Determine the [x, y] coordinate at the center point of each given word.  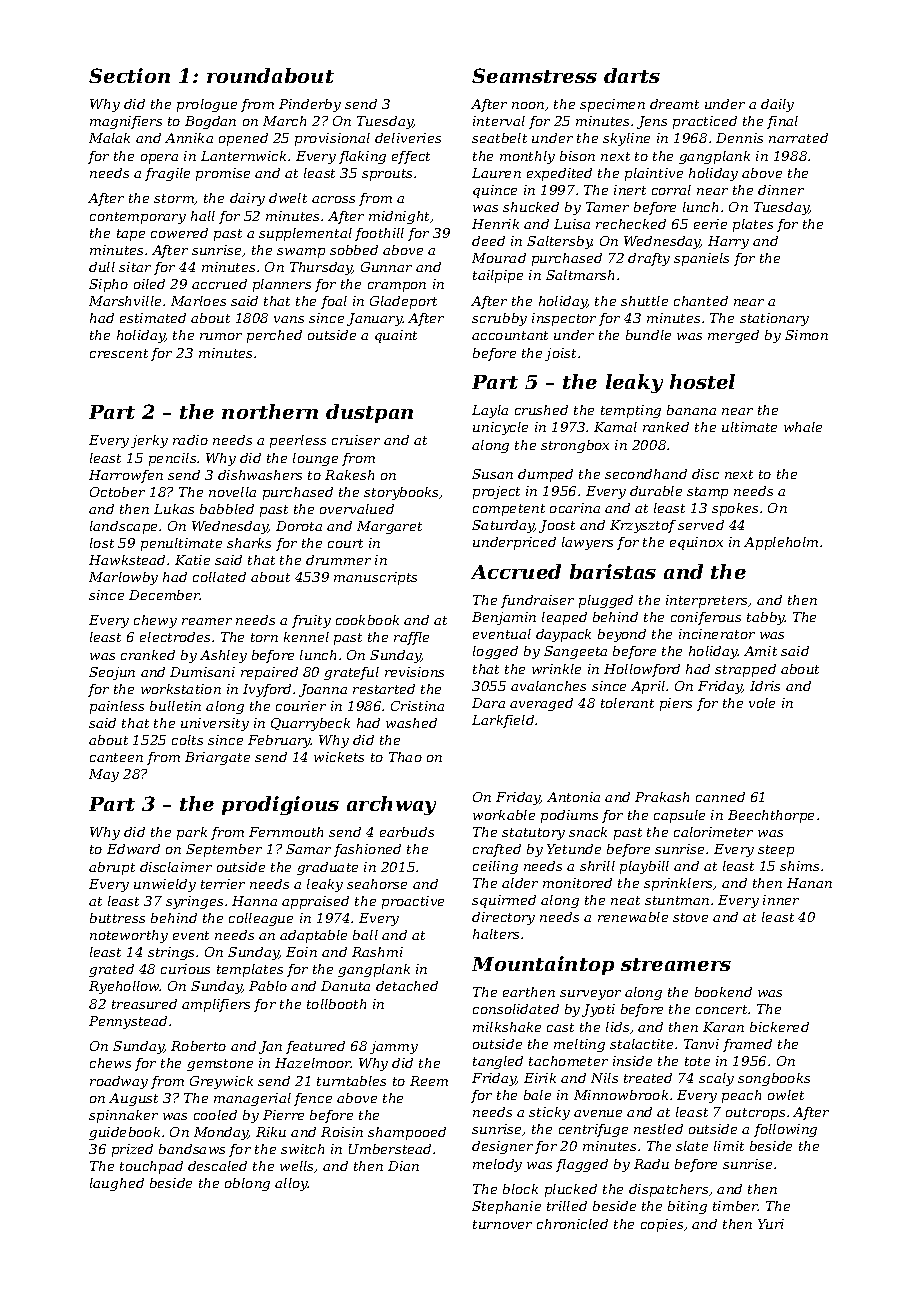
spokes [735, 509]
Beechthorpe [771, 816]
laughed [117, 1184]
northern [270, 411]
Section [129, 75]
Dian [403, 1166]
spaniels [701, 259]
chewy [155, 621]
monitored [577, 883]
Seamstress [534, 75]
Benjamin [504, 618]
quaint [396, 336]
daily [777, 105]
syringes [194, 902]
